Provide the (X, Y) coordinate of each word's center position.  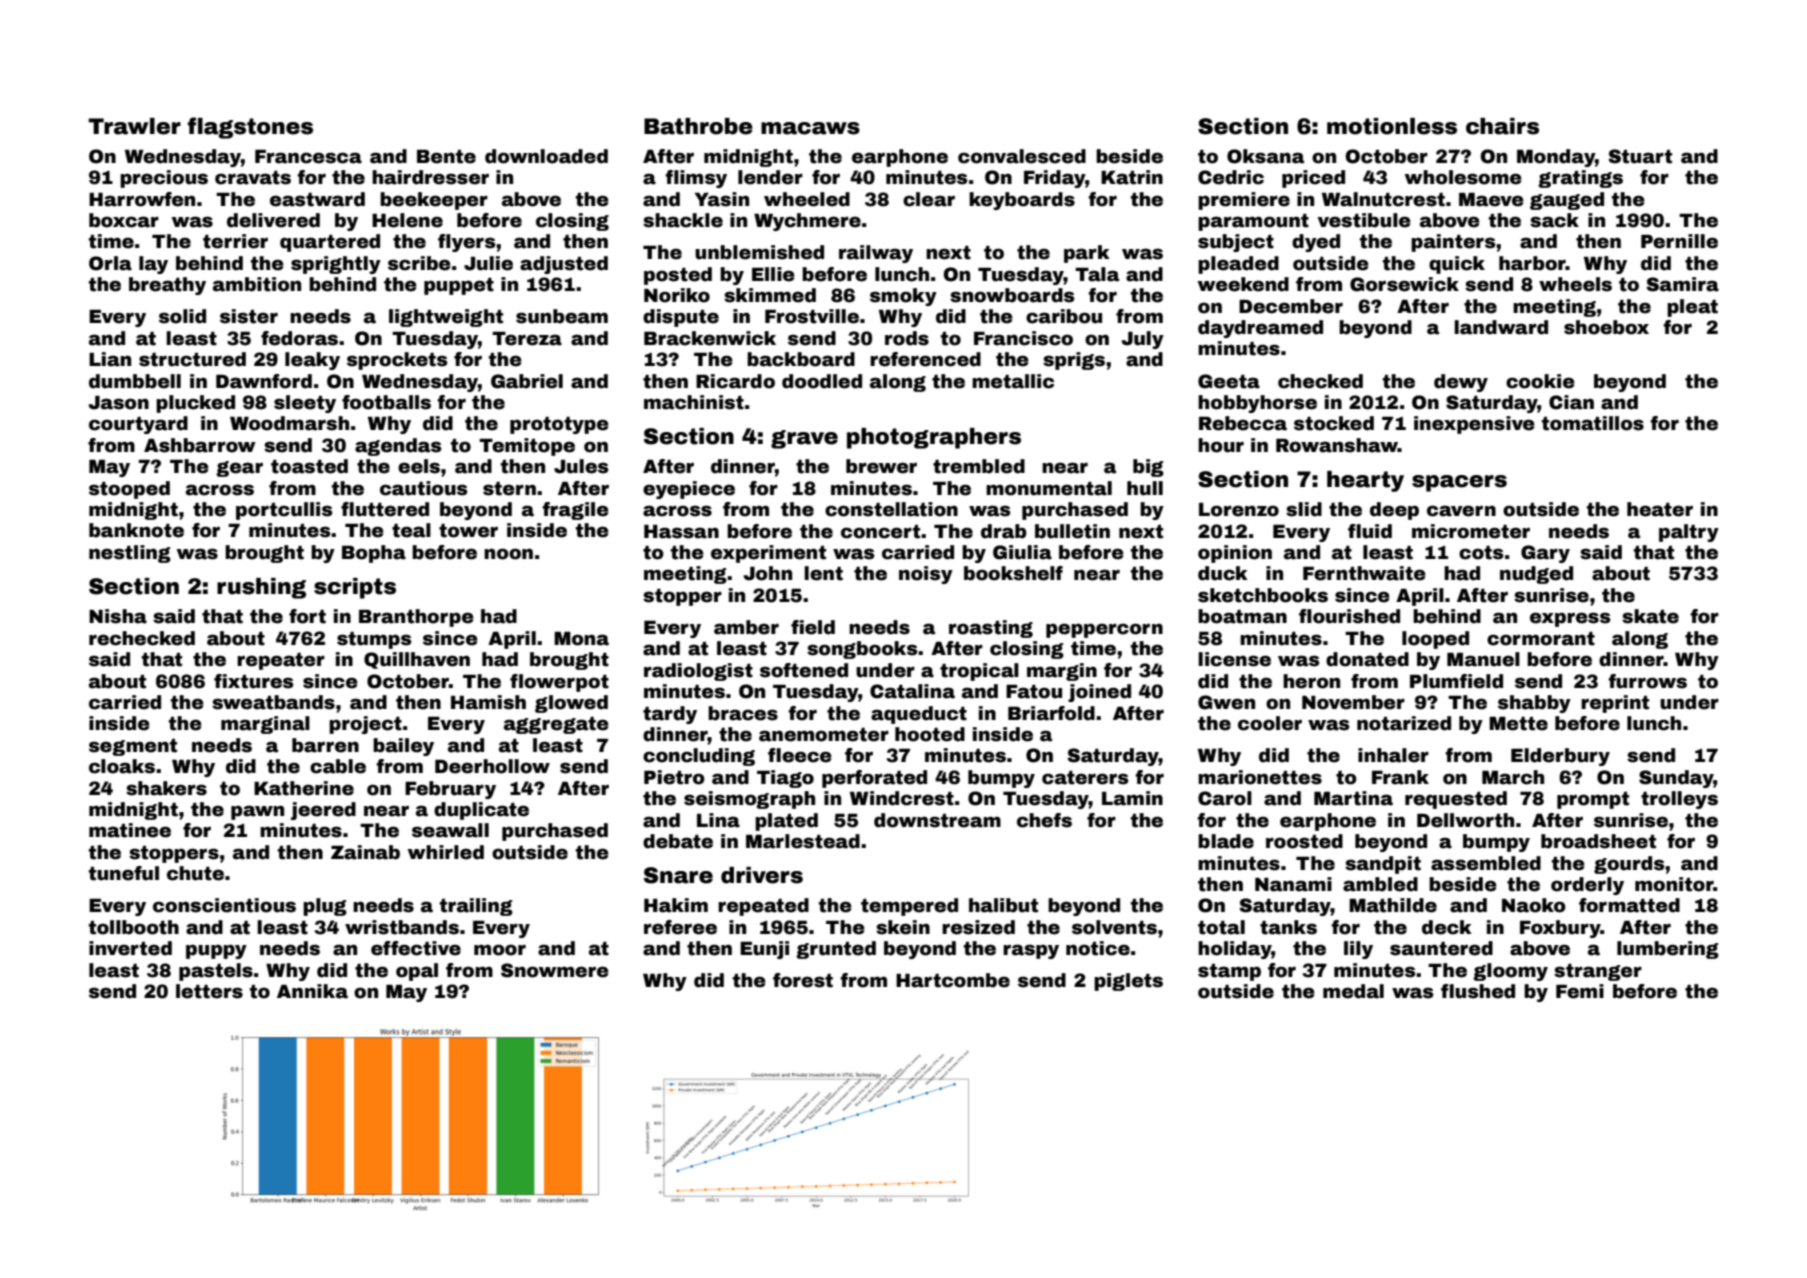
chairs (1502, 126)
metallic (1013, 381)
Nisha (118, 616)
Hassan (681, 532)
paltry (1689, 533)
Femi (1580, 991)
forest (803, 980)
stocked (1334, 423)
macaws (810, 128)
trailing (476, 907)
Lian (110, 359)
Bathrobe (698, 126)
